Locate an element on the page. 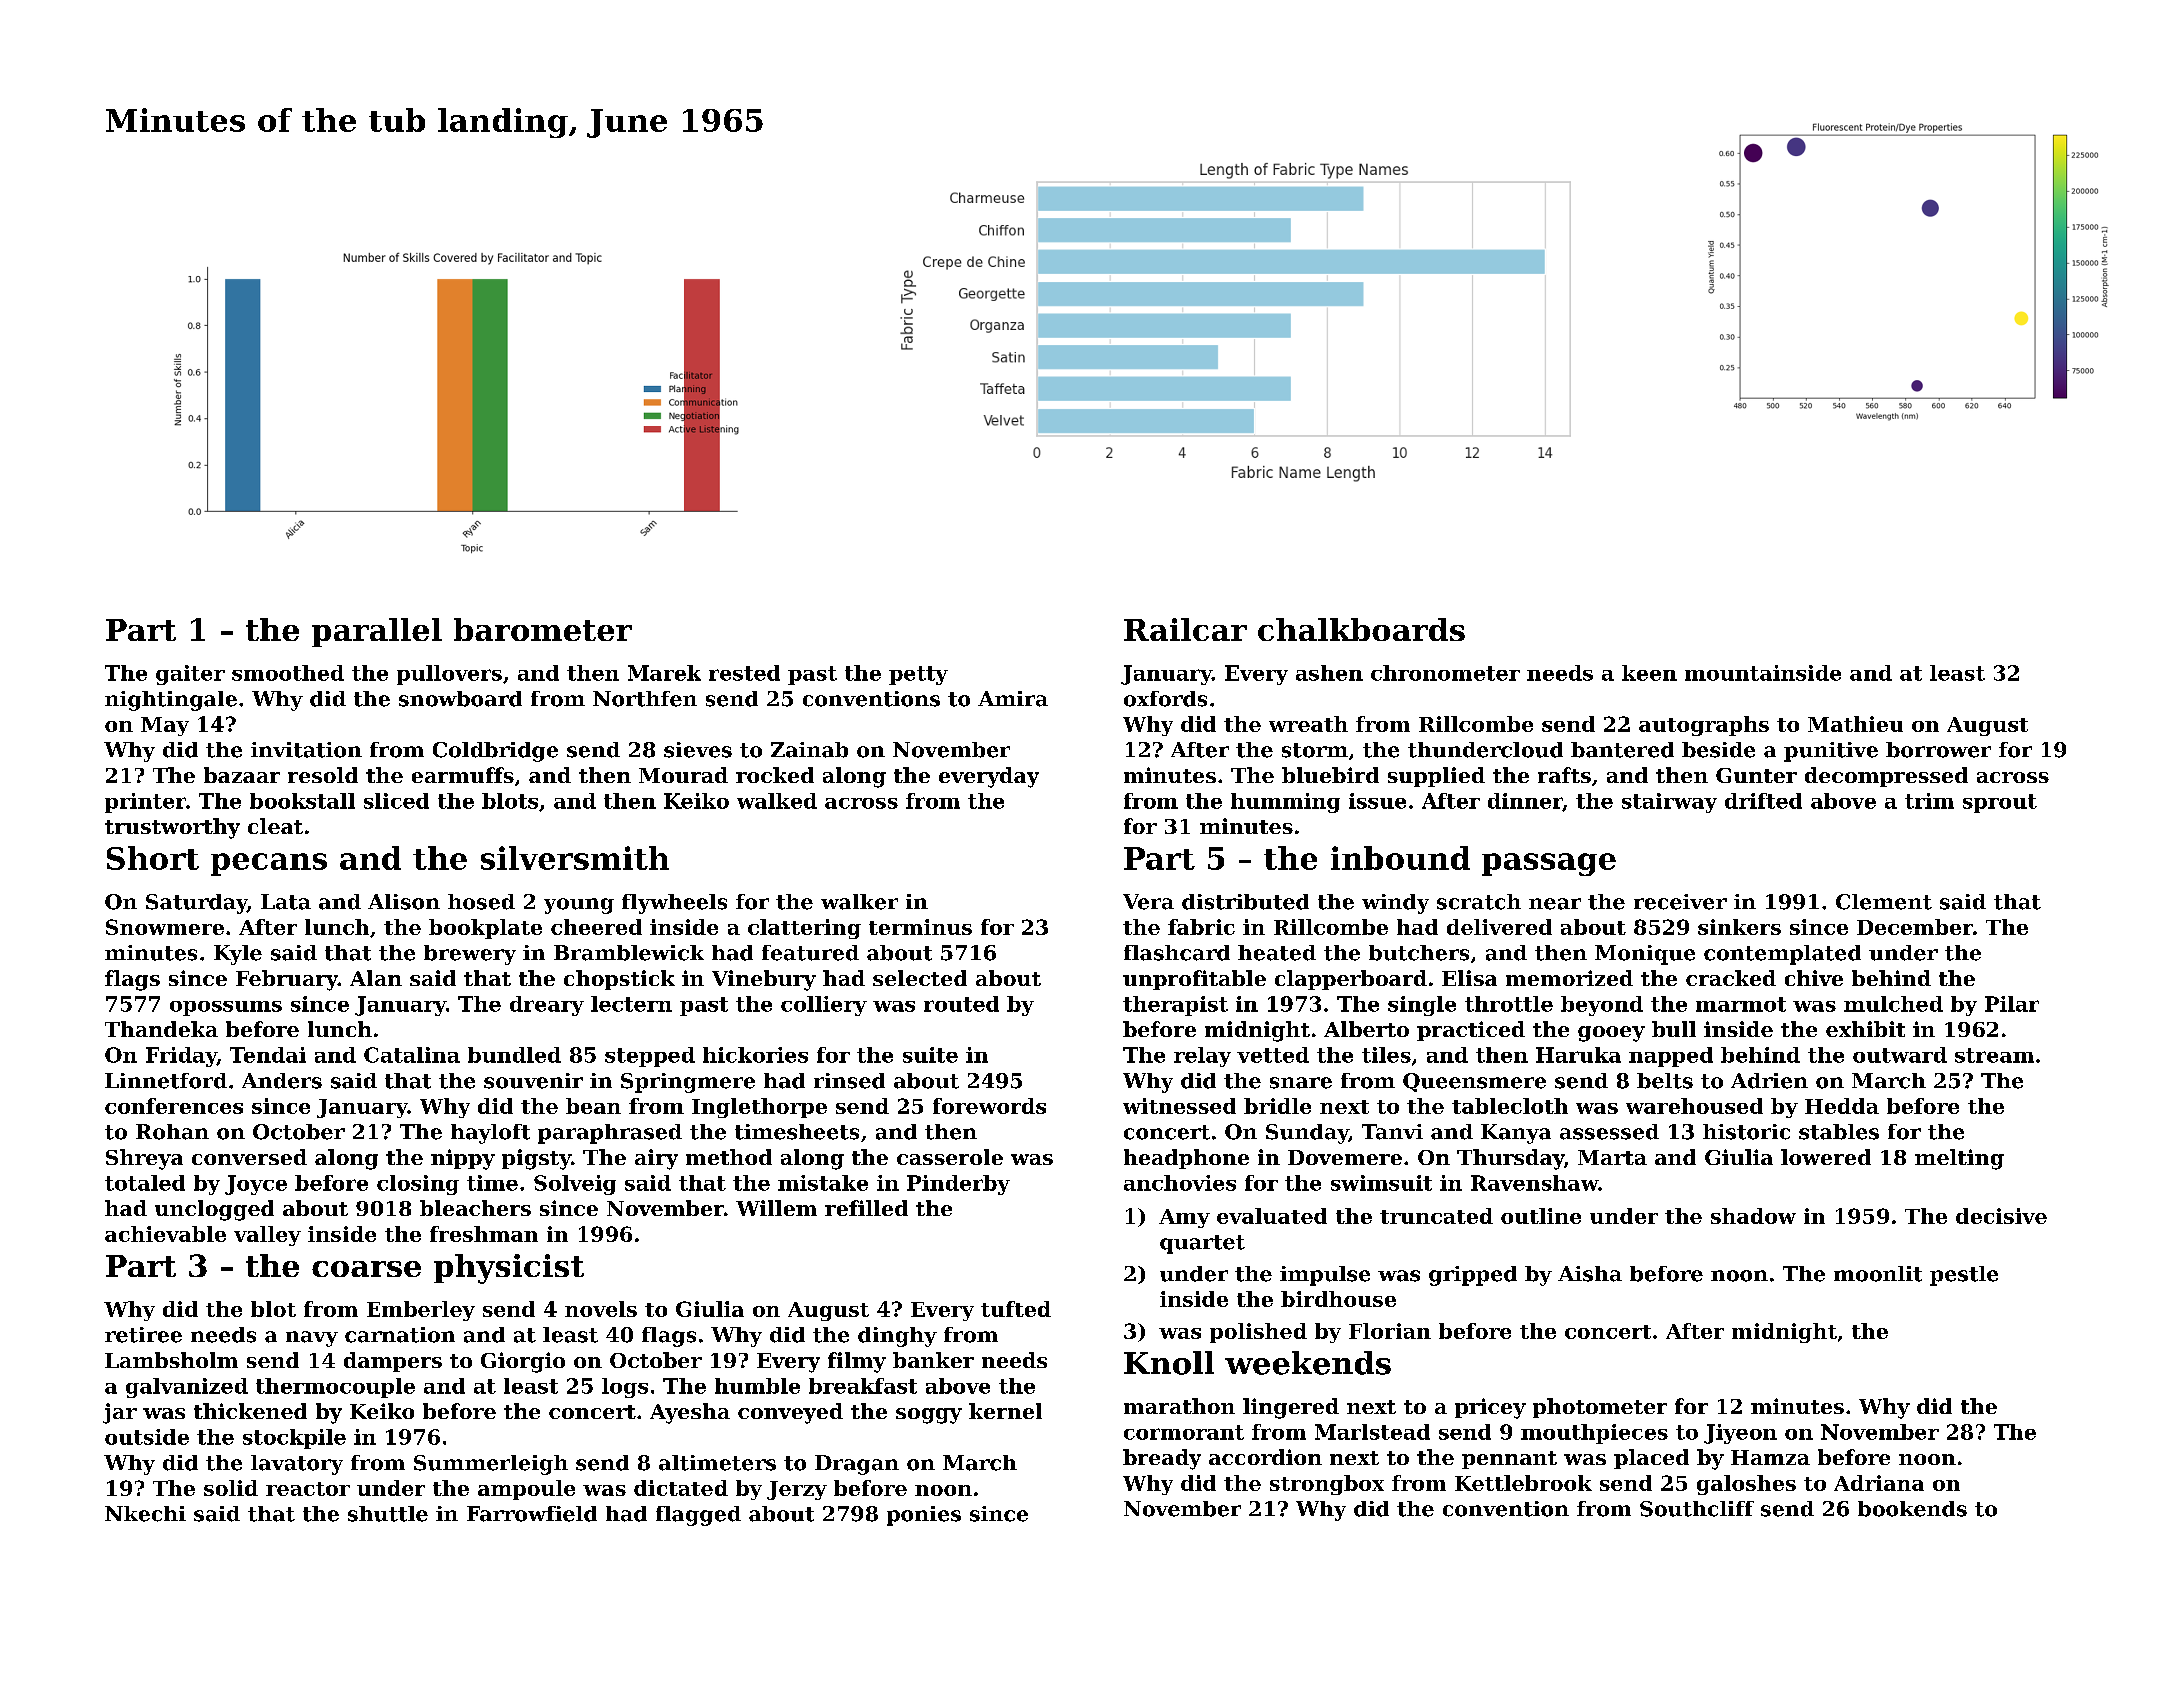 Image resolution: width=2178 pixels, height=1683 pixels. bookends is located at coordinates (1912, 1509).
